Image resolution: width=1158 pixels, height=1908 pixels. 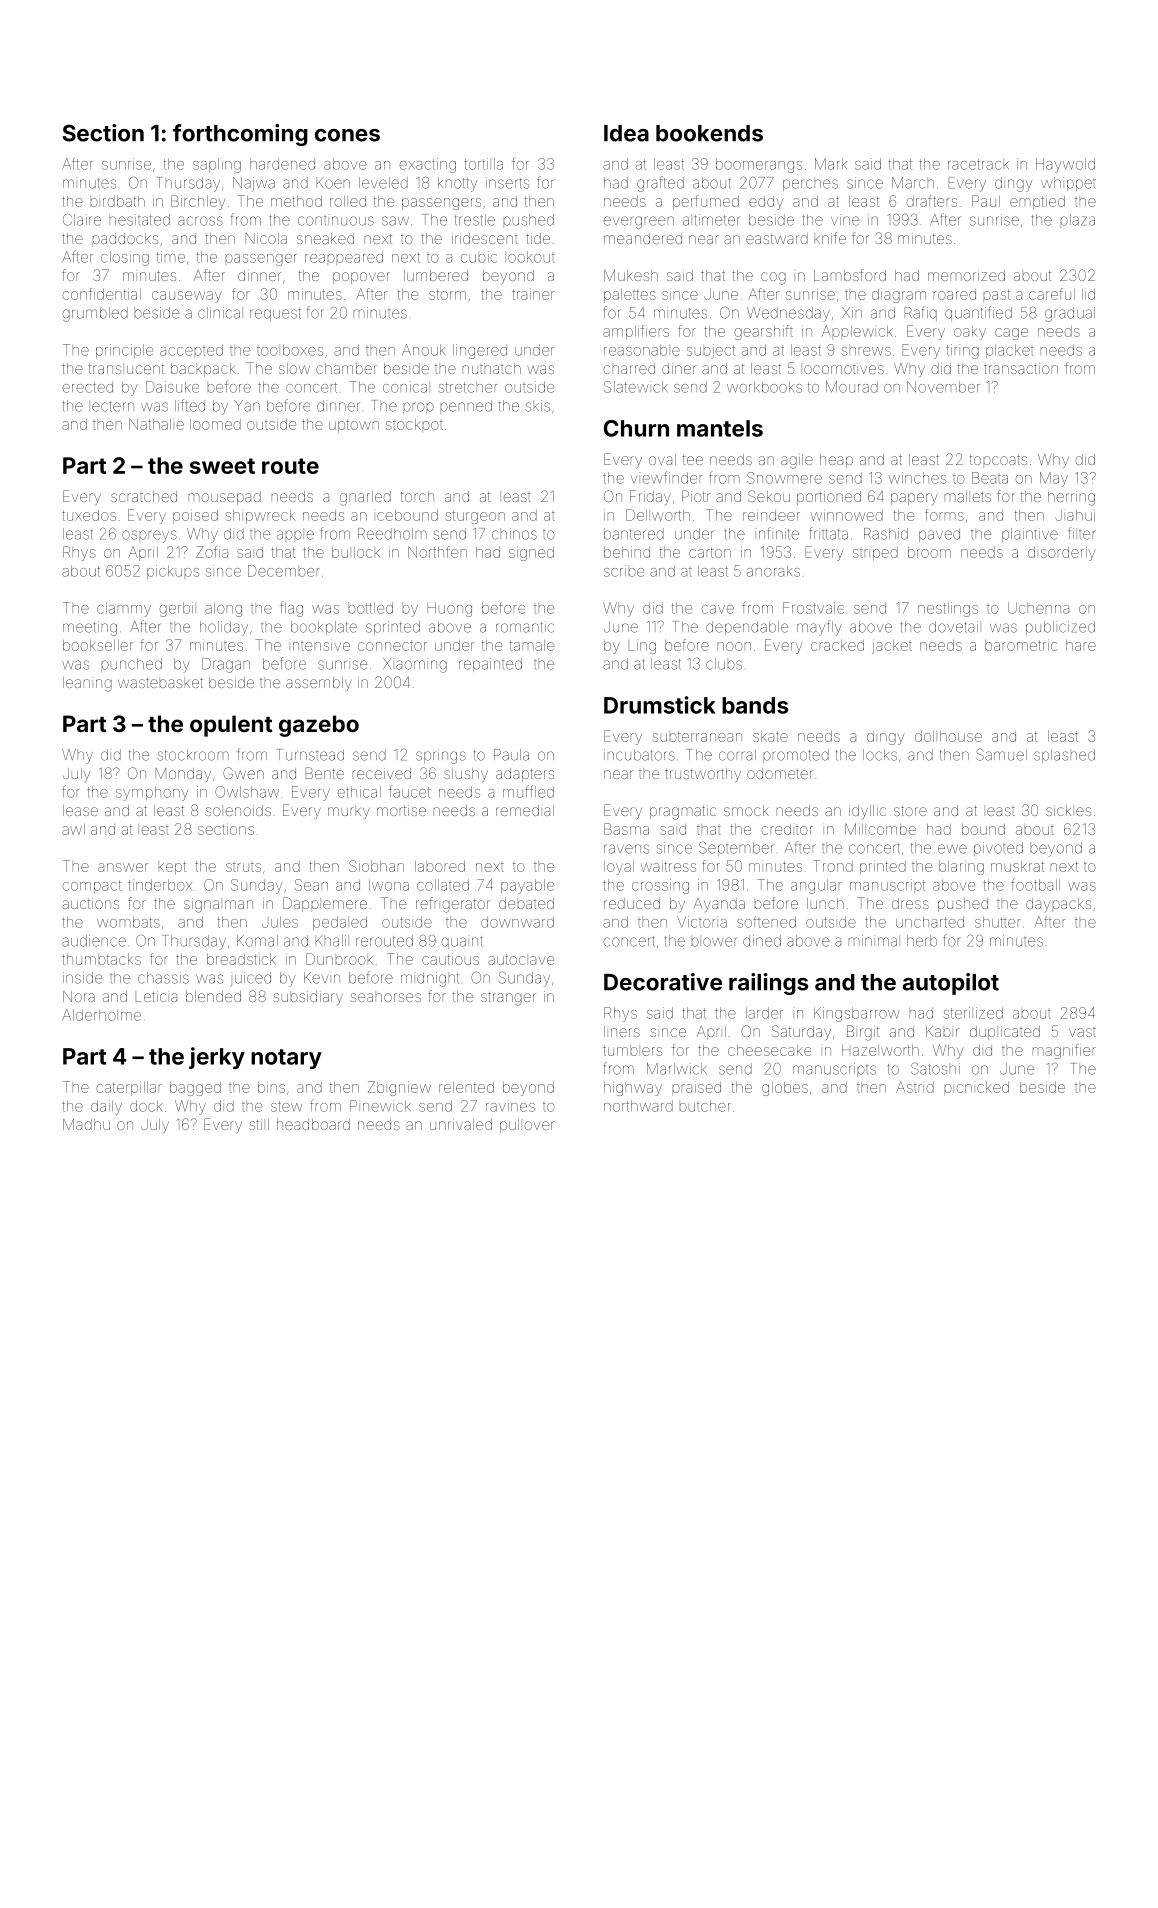 I want to click on racetrack, so click(x=978, y=164).
